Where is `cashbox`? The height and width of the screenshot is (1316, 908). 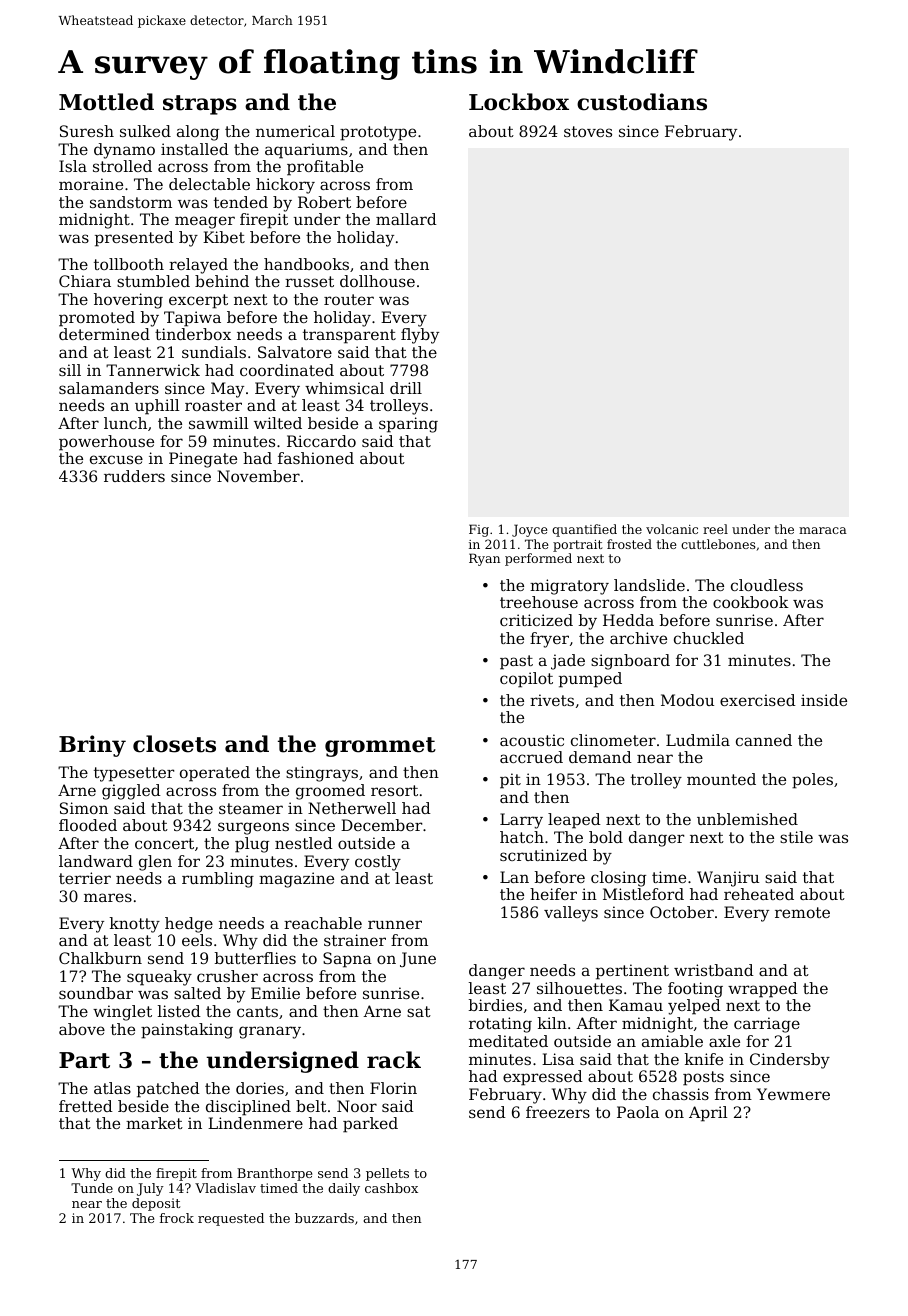 cashbox is located at coordinates (391, 1188).
